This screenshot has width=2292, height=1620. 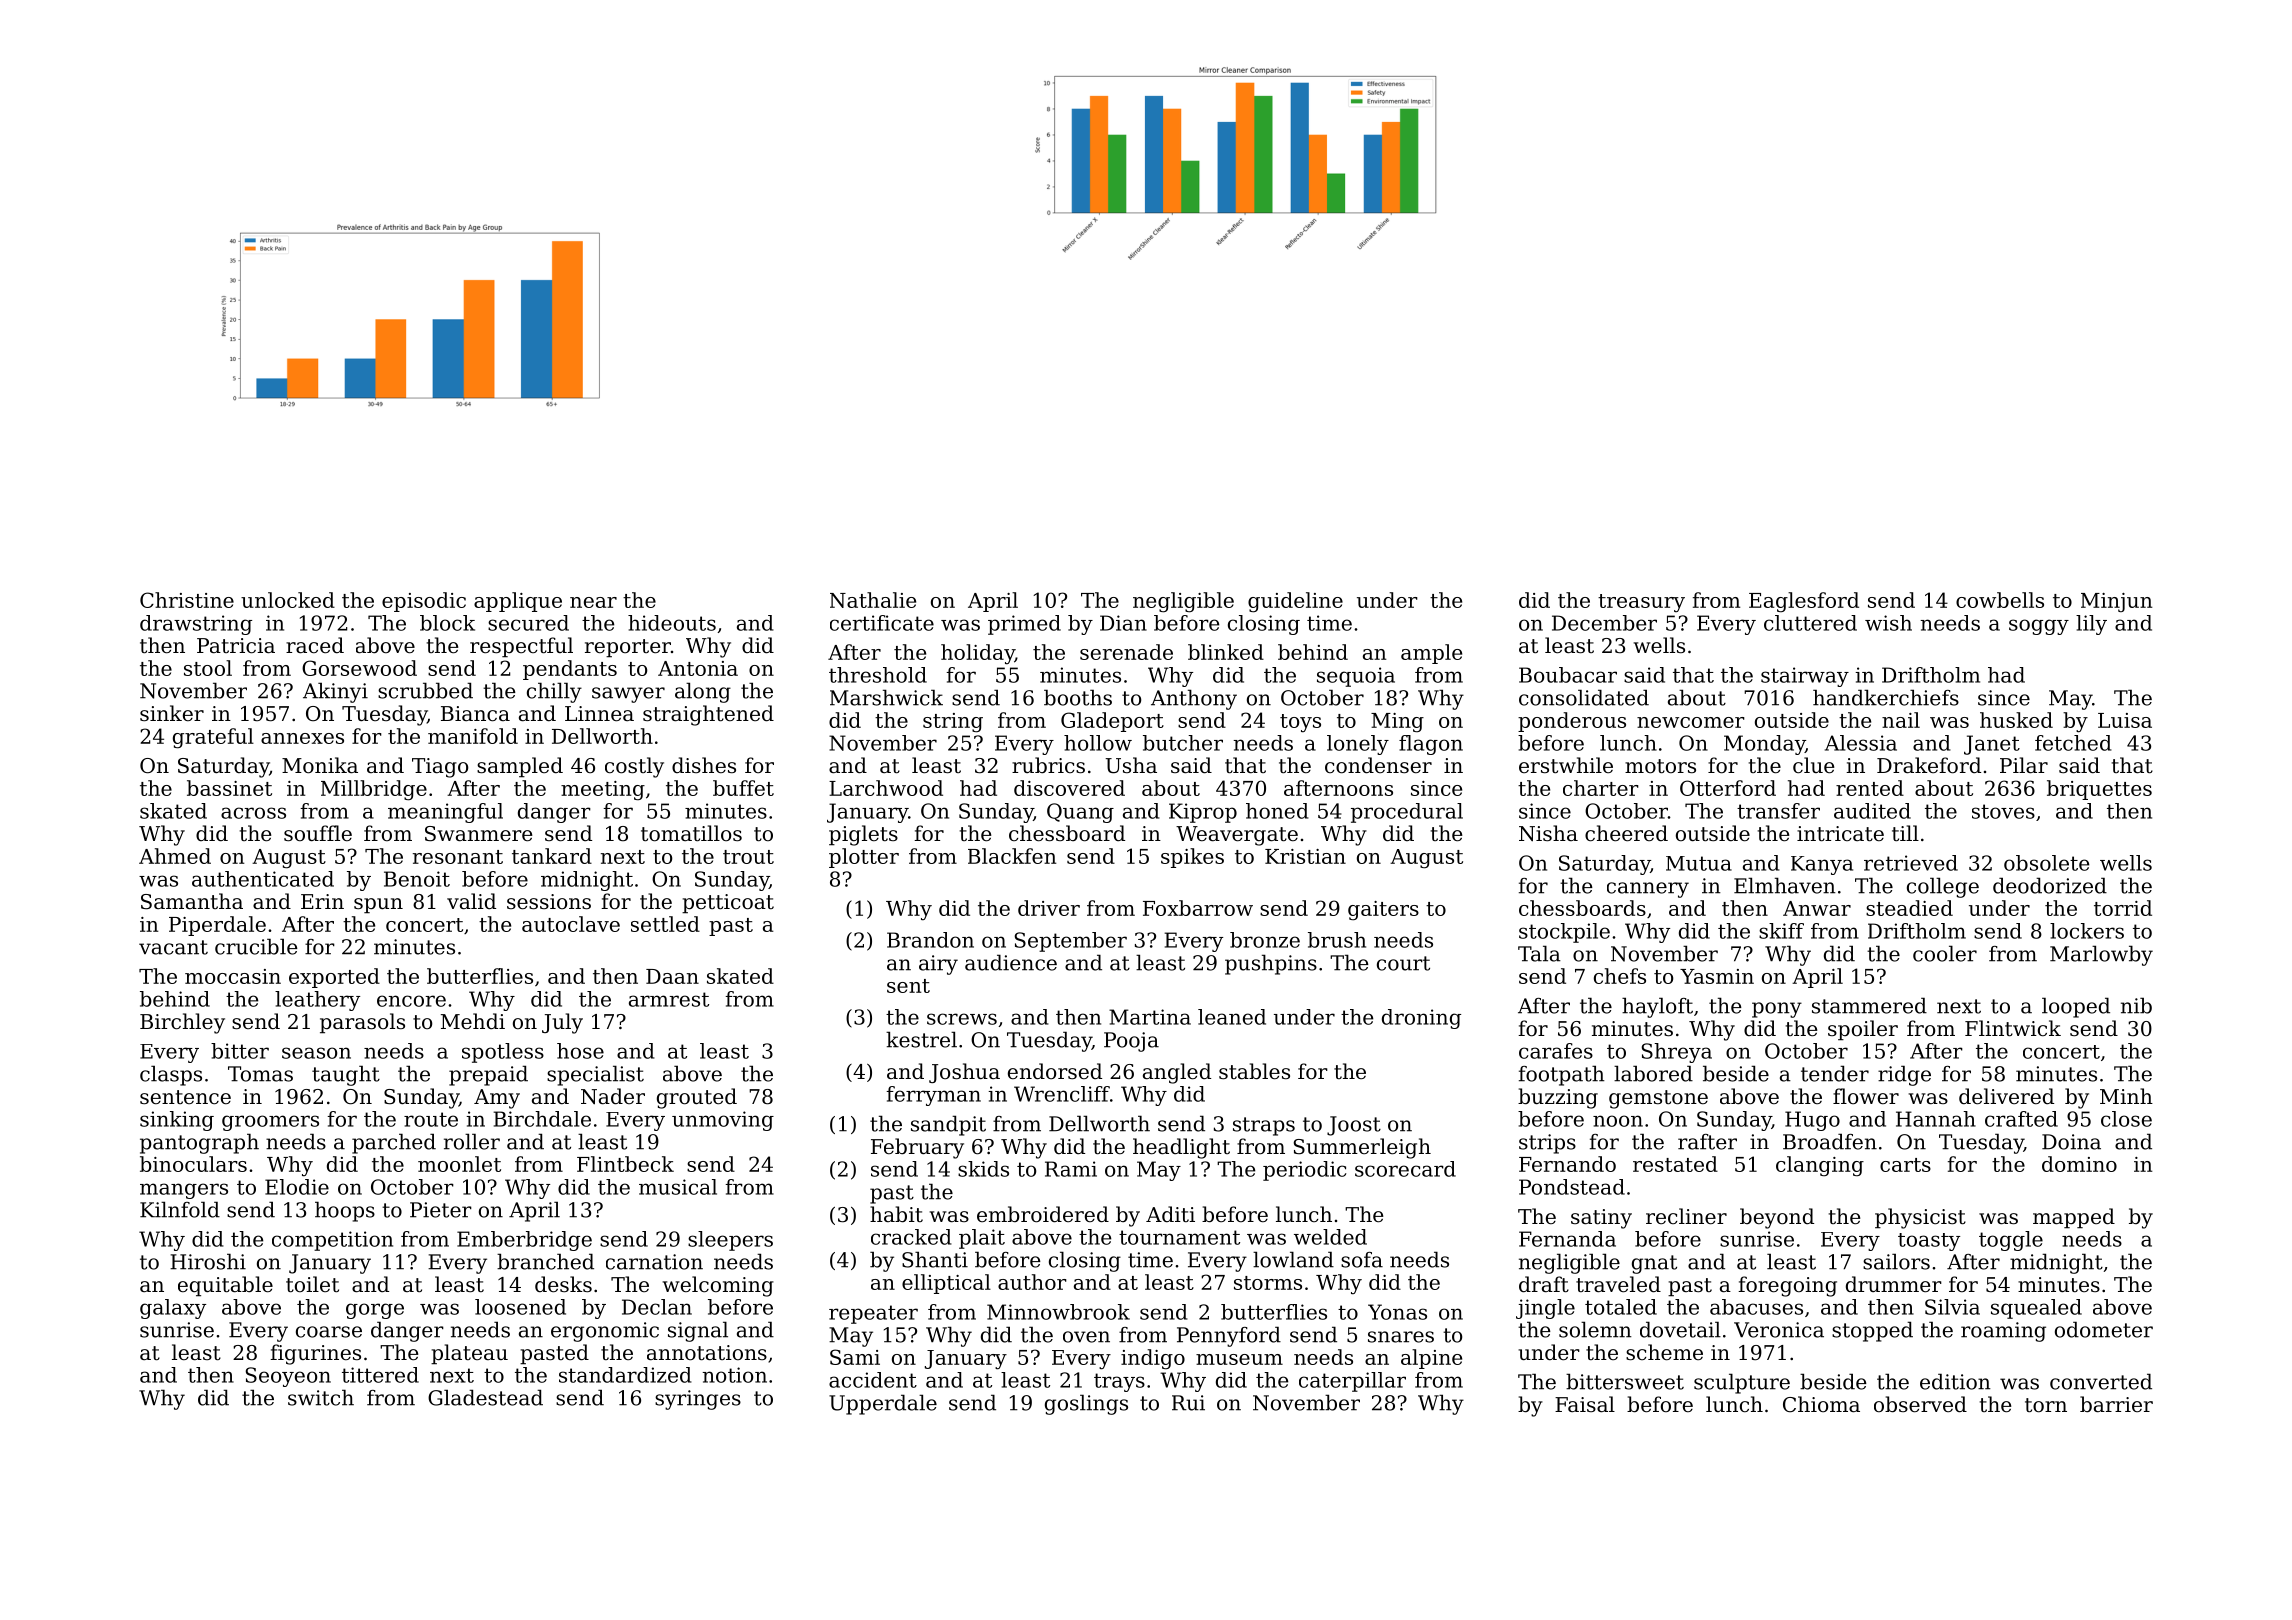 I want to click on guideline, so click(x=1295, y=602).
